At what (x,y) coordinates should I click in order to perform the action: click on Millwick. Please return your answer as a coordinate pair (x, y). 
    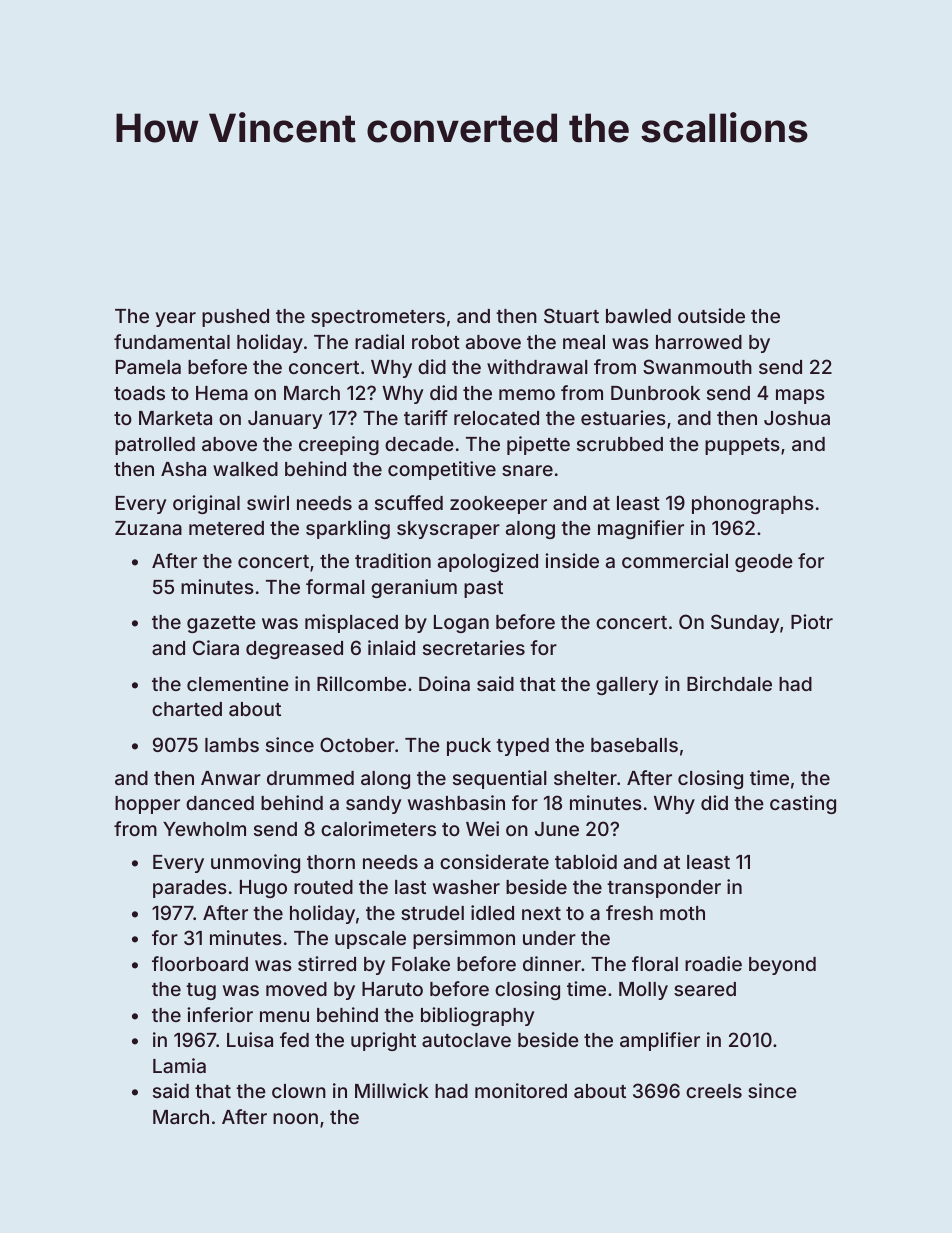
    Looking at the image, I should click on (392, 1090).
